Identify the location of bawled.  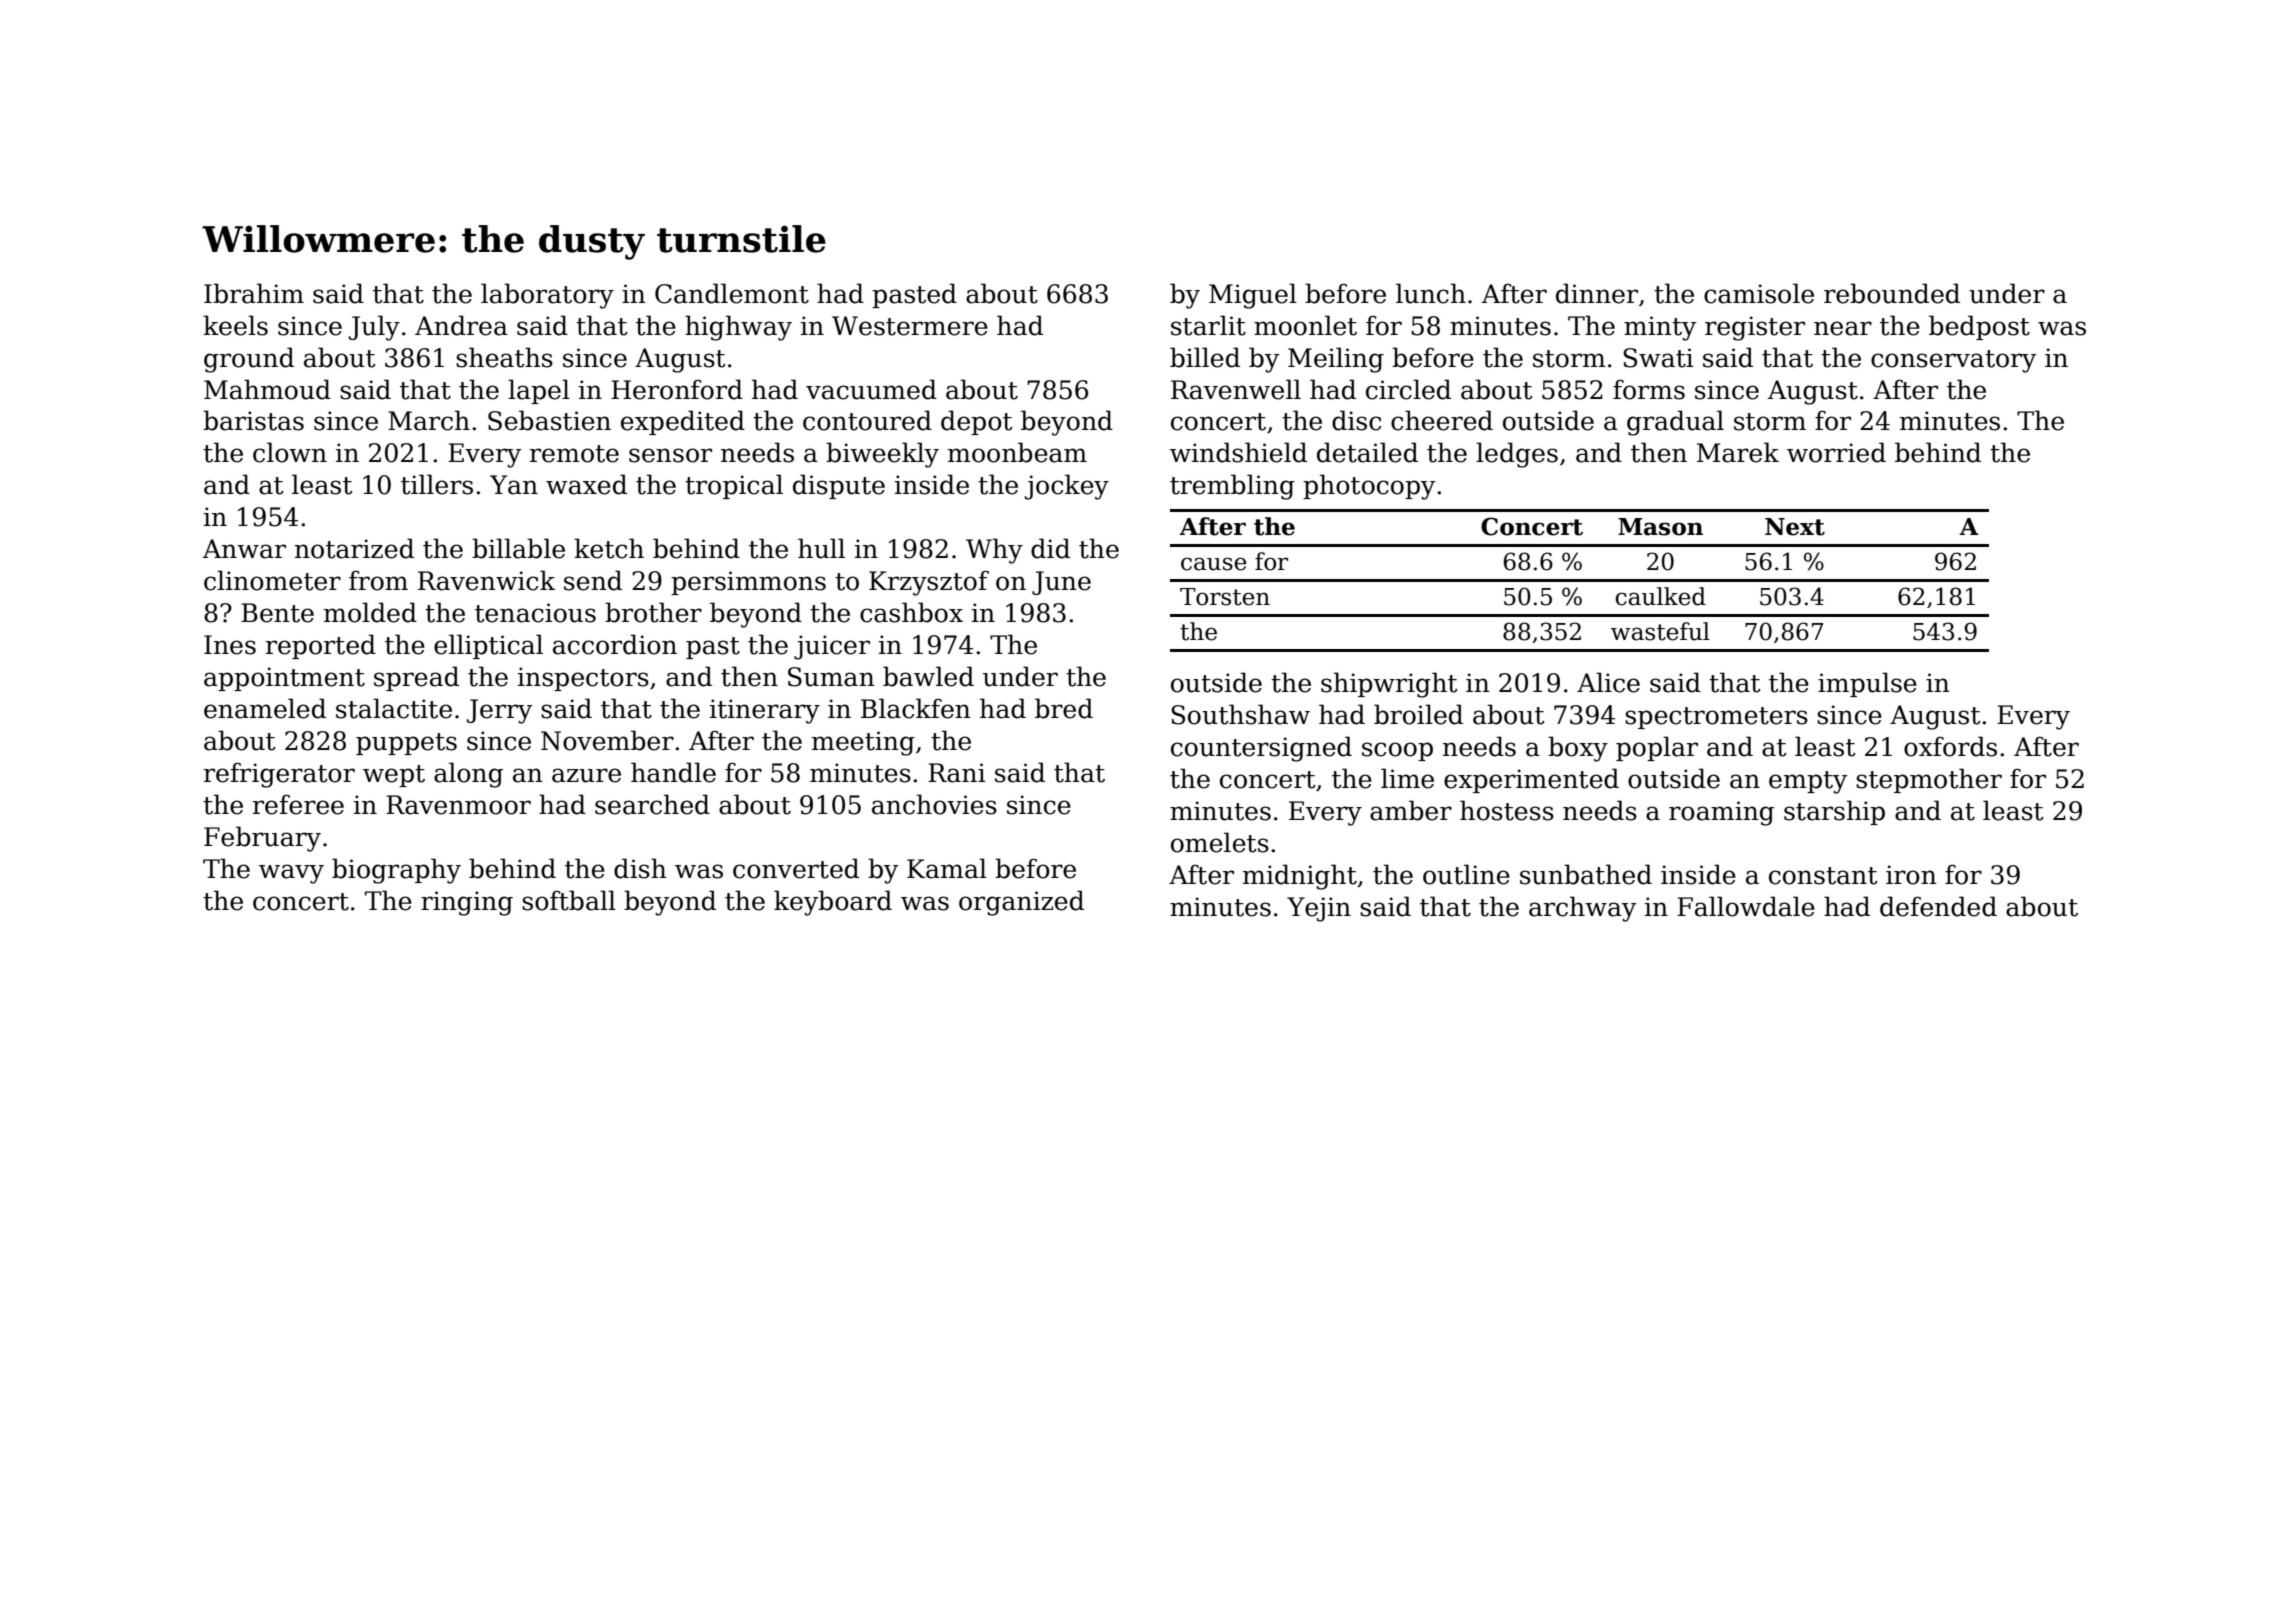
(928, 676).
